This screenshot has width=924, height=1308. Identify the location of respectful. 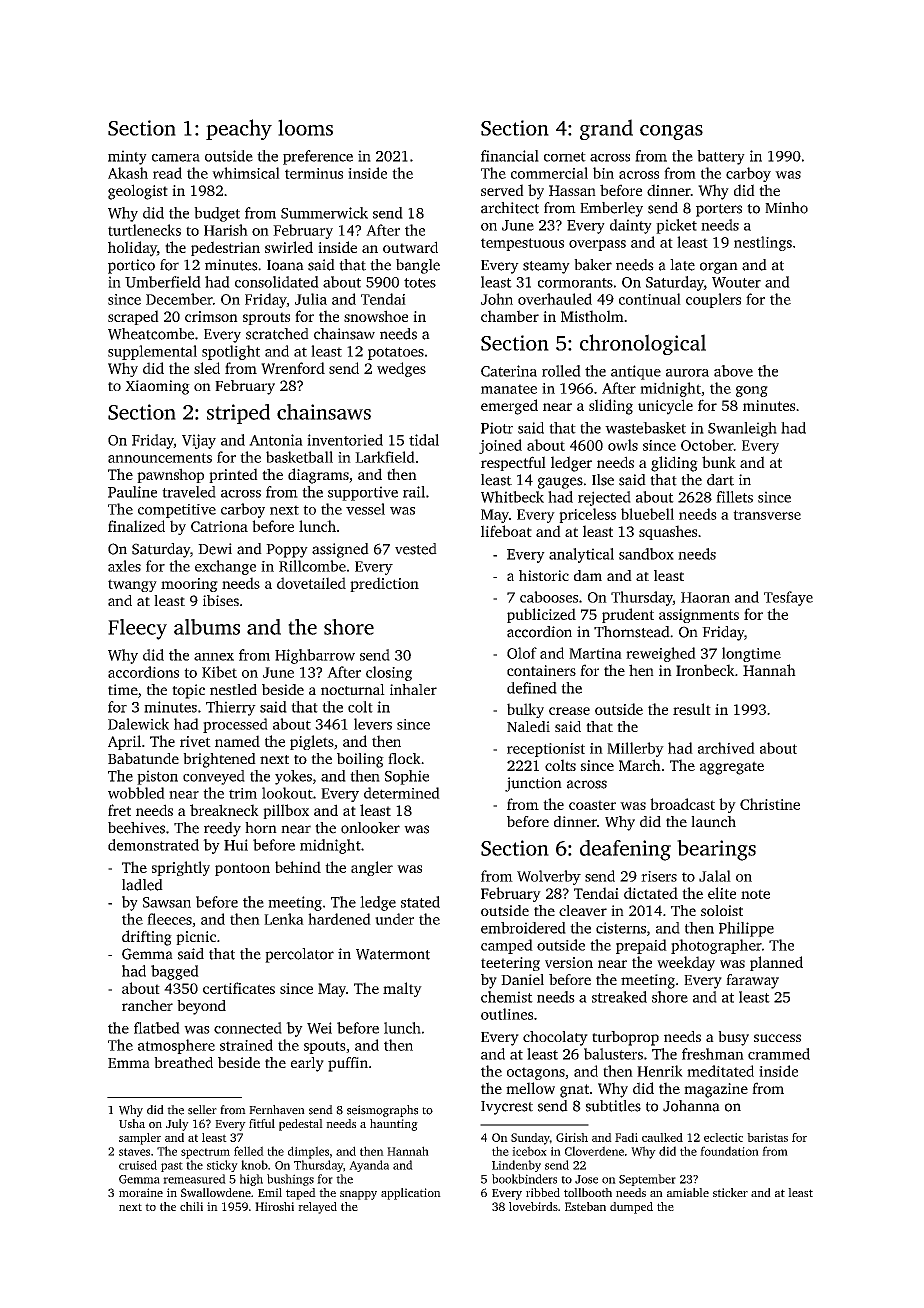
(513, 463).
